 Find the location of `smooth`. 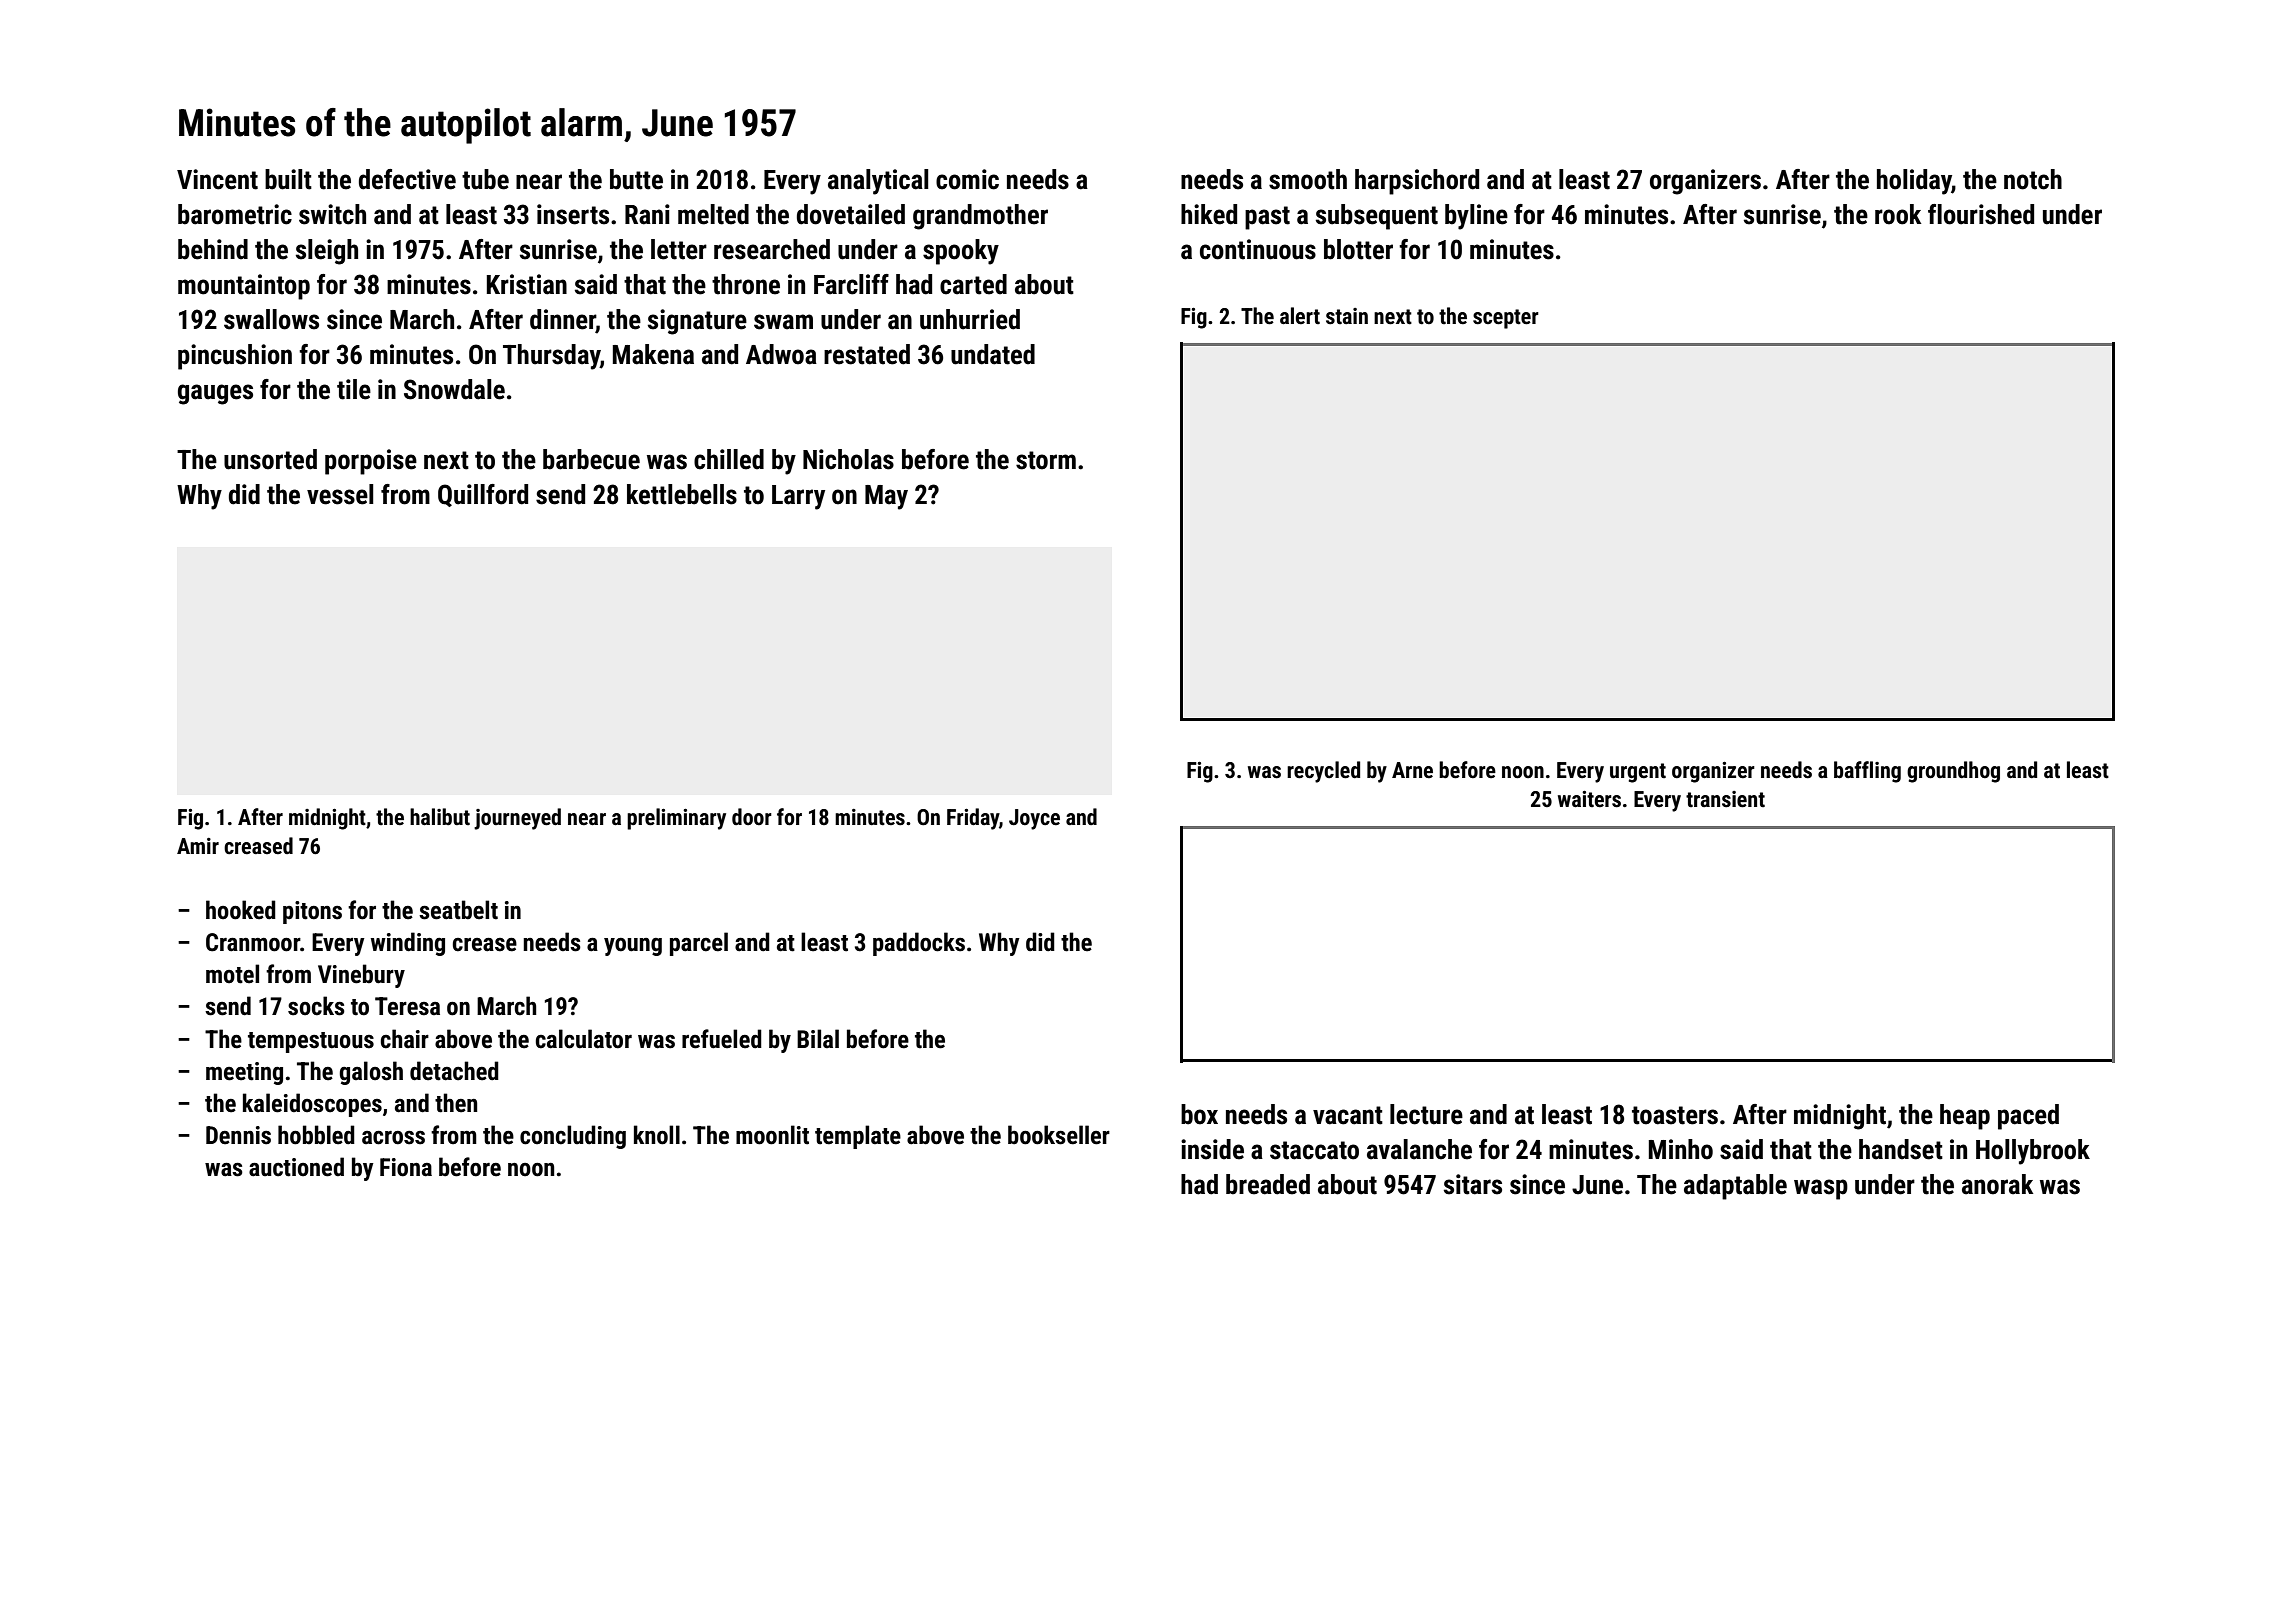

smooth is located at coordinates (1308, 179).
